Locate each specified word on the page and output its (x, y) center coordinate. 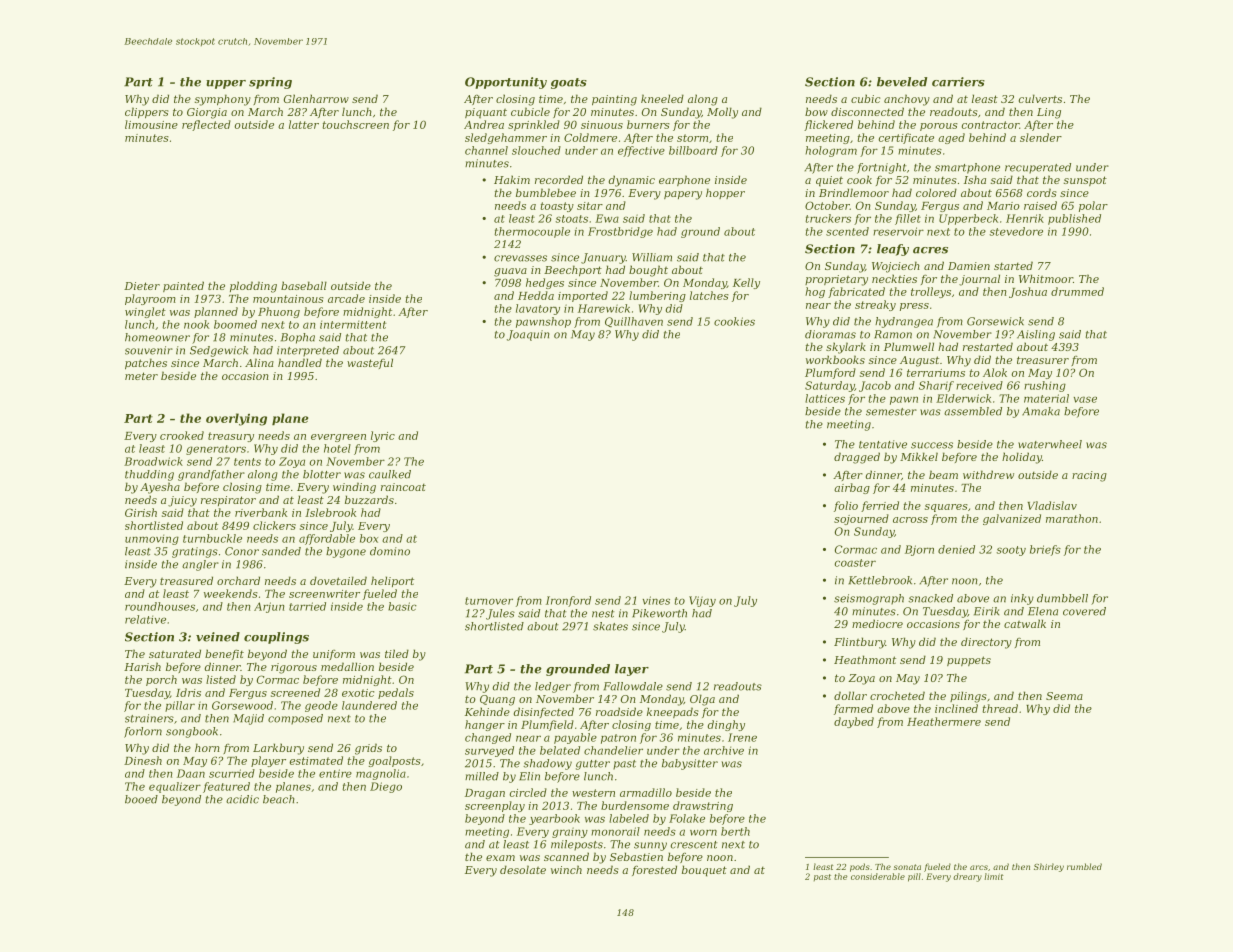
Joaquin (528, 335)
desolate (523, 869)
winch (566, 869)
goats (569, 83)
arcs (979, 867)
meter (141, 376)
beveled (902, 82)
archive (724, 750)
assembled (973, 411)
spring (270, 83)
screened (295, 692)
